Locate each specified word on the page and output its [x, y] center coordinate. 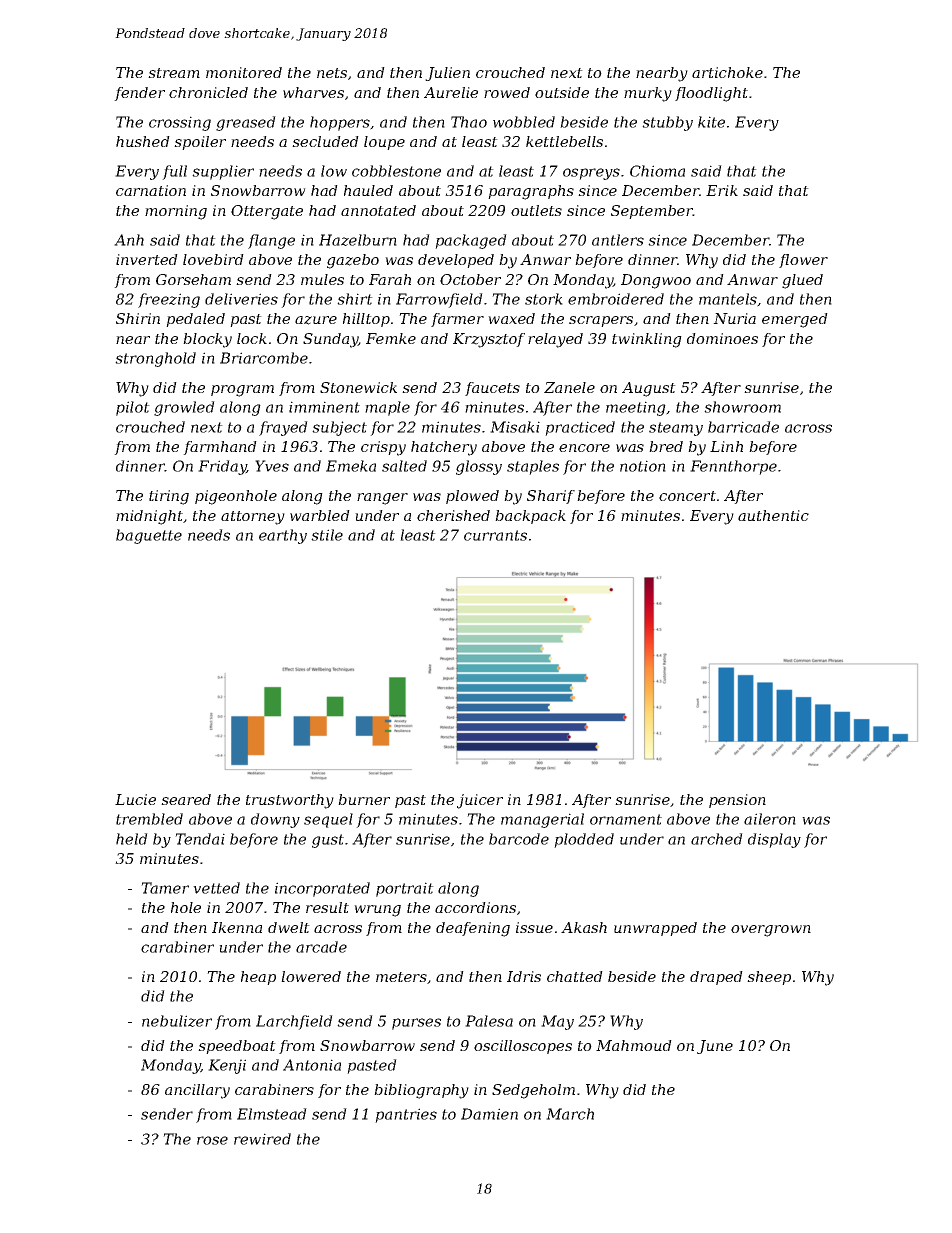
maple [387, 408]
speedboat [237, 1047]
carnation [151, 190]
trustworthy [290, 801]
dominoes [722, 338]
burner [364, 799]
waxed [511, 318]
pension [737, 801]
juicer [480, 801]
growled [184, 408]
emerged [795, 320]
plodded [584, 840]
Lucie [135, 799]
